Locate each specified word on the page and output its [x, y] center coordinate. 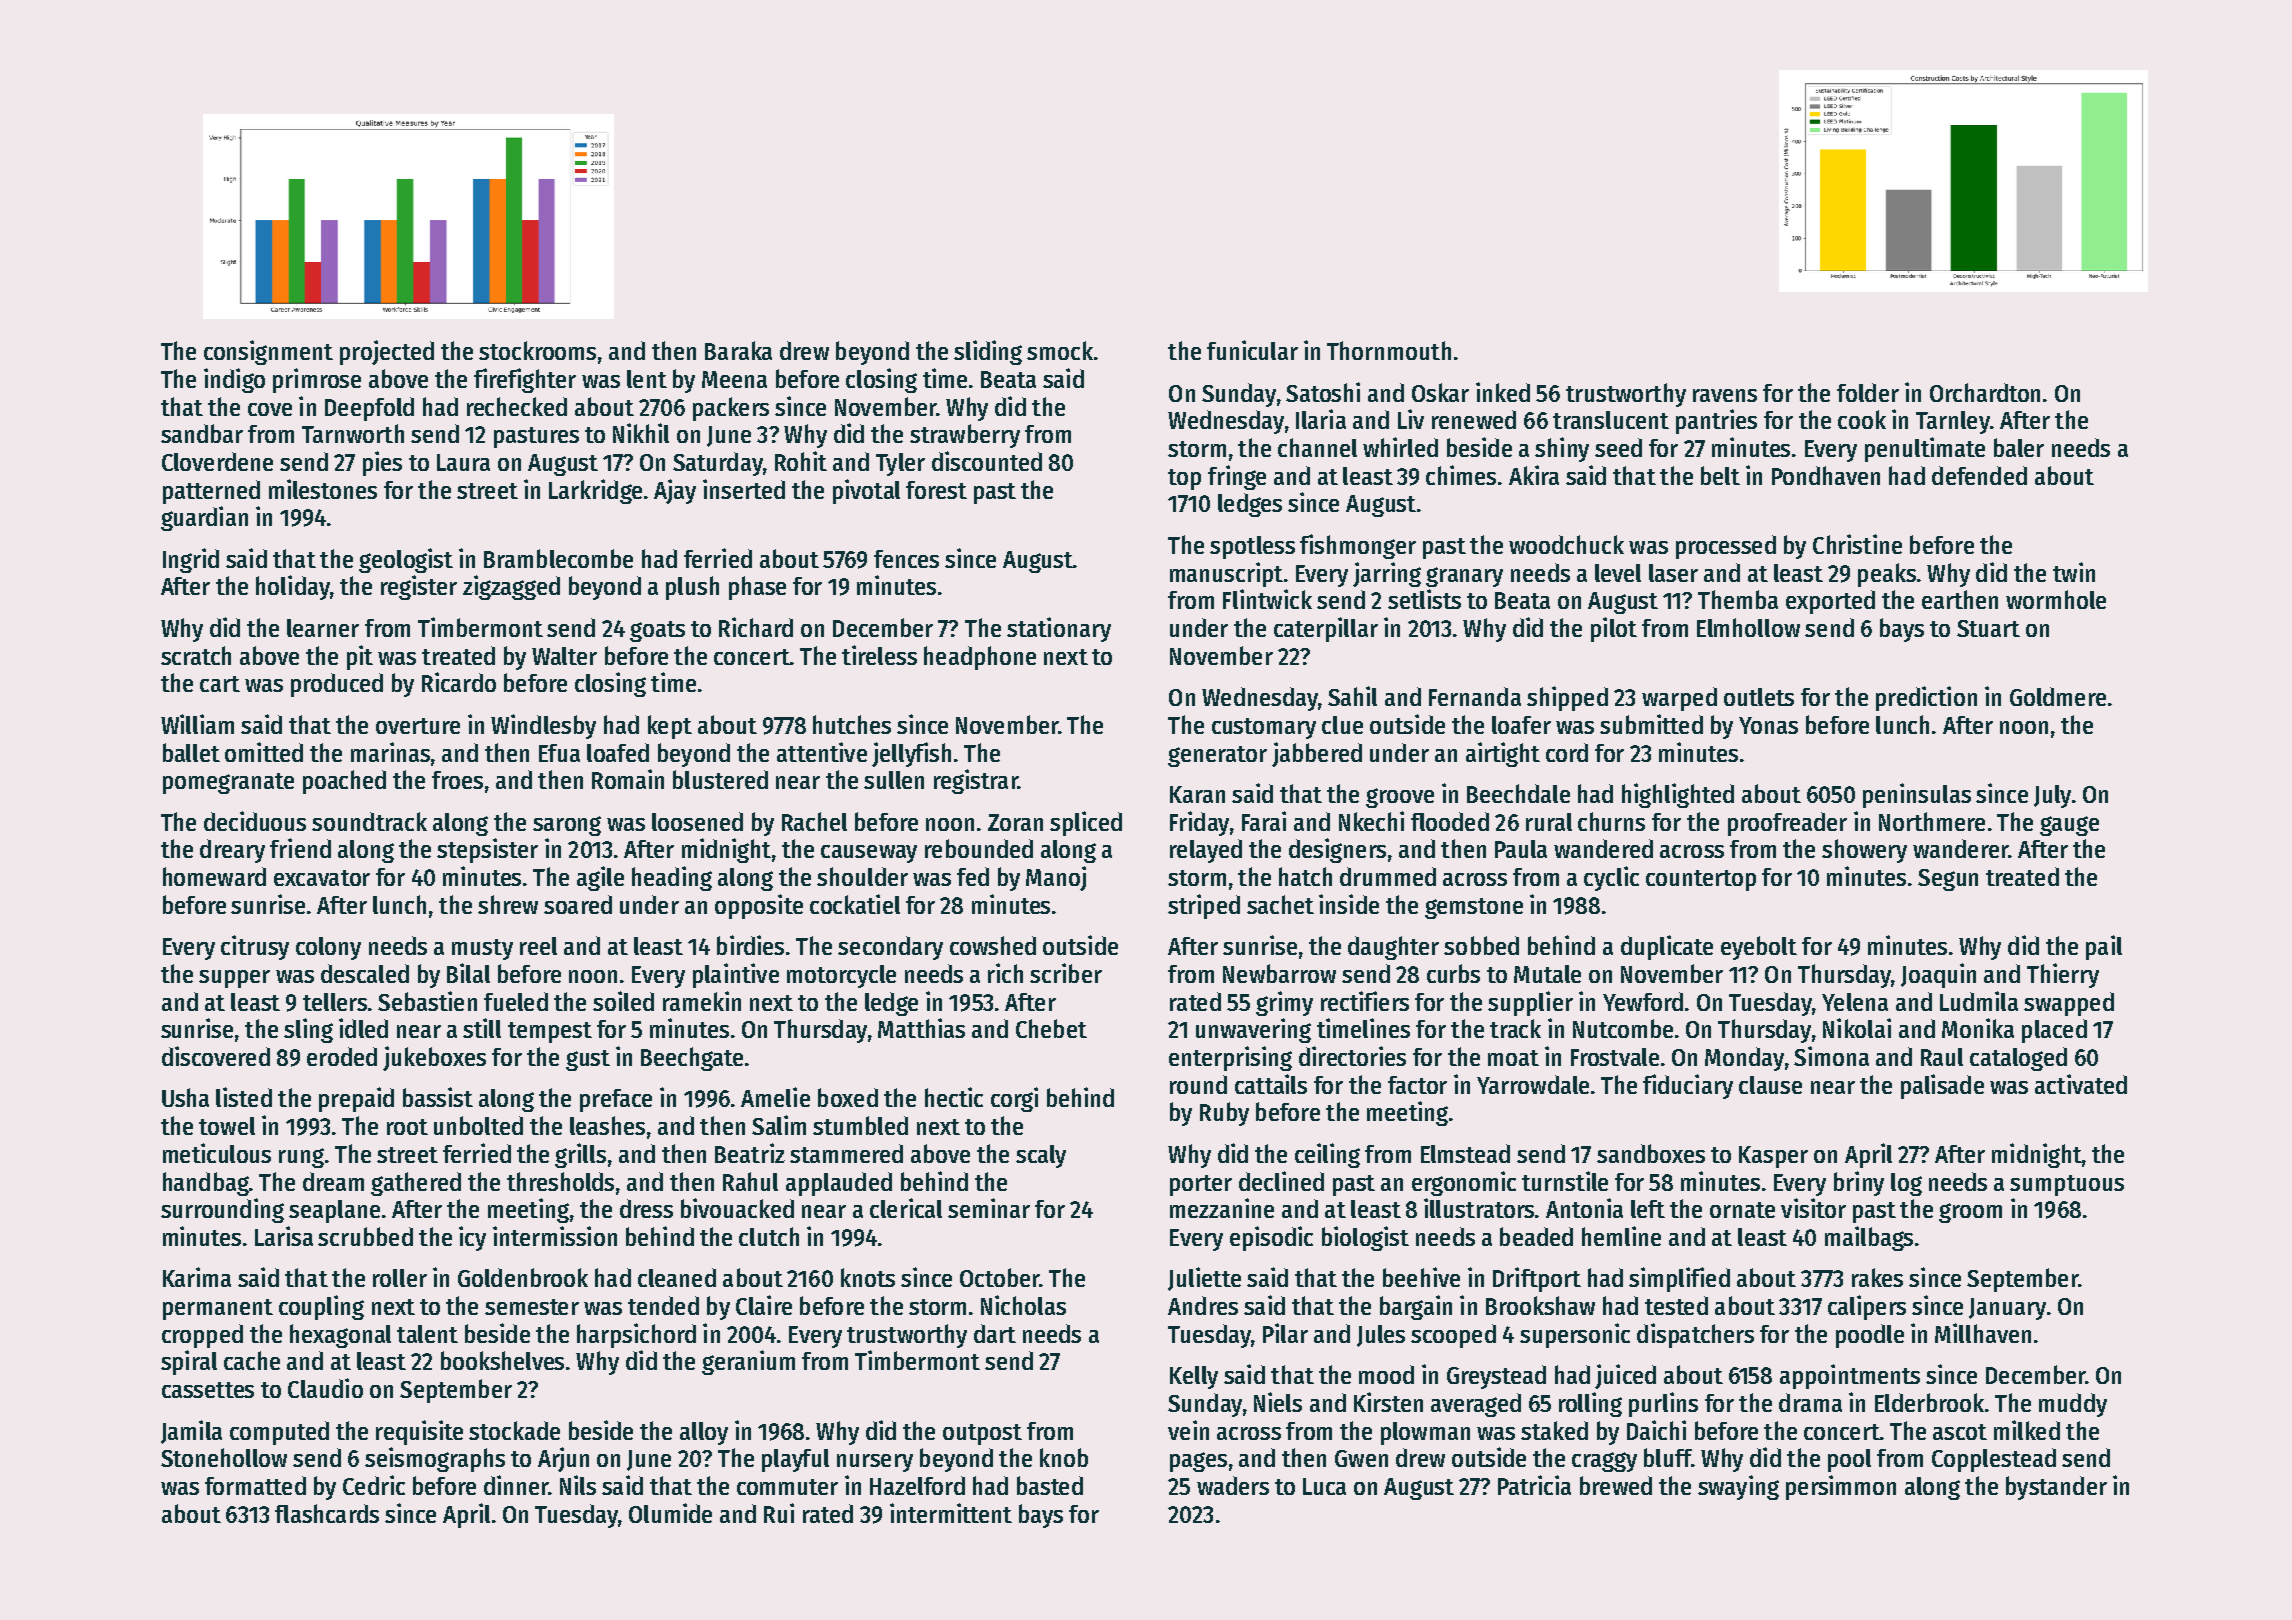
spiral [189, 1362]
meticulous [217, 1153]
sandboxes [1651, 1153]
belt [1720, 475]
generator [1217, 756]
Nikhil [641, 433]
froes [457, 780]
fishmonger [1358, 546]
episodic [1271, 1238]
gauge [2069, 826]
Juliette [1204, 1279]
